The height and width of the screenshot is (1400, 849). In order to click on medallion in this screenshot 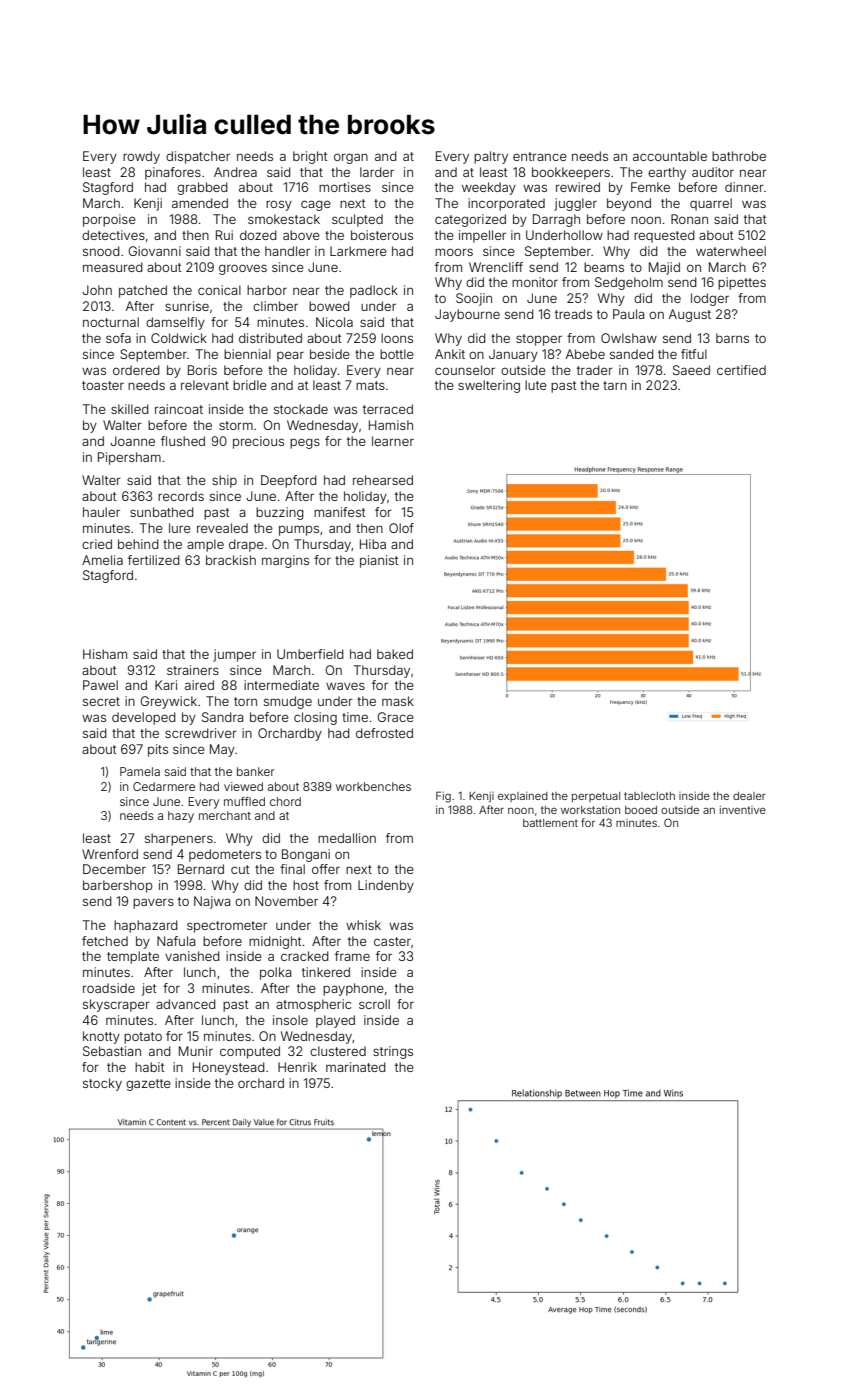, I will do `click(347, 838)`.
